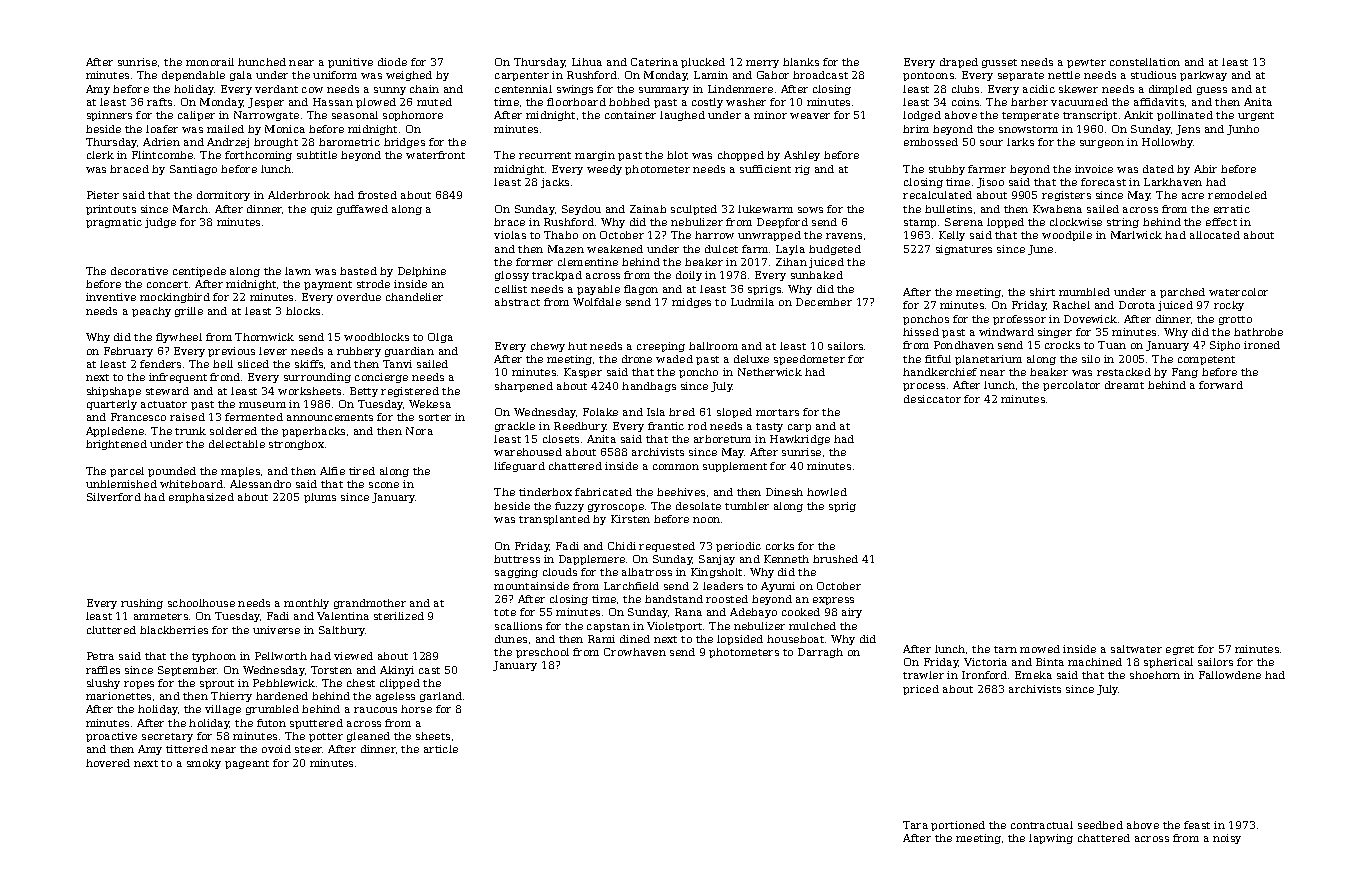  What do you see at coordinates (262, 62) in the screenshot?
I see `hunched` at bounding box center [262, 62].
